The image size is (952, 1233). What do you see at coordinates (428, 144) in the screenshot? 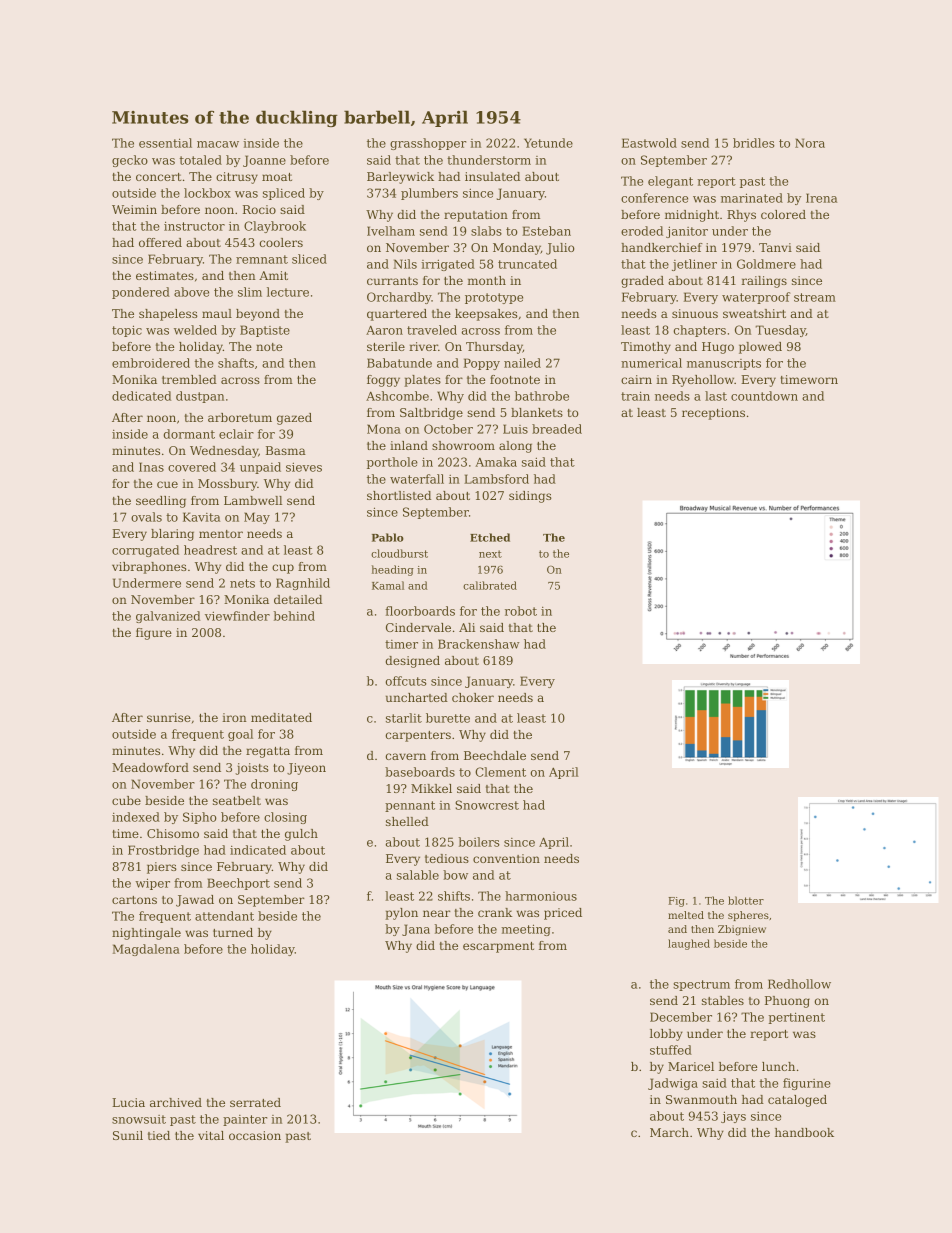
I see `grasshopper` at bounding box center [428, 144].
